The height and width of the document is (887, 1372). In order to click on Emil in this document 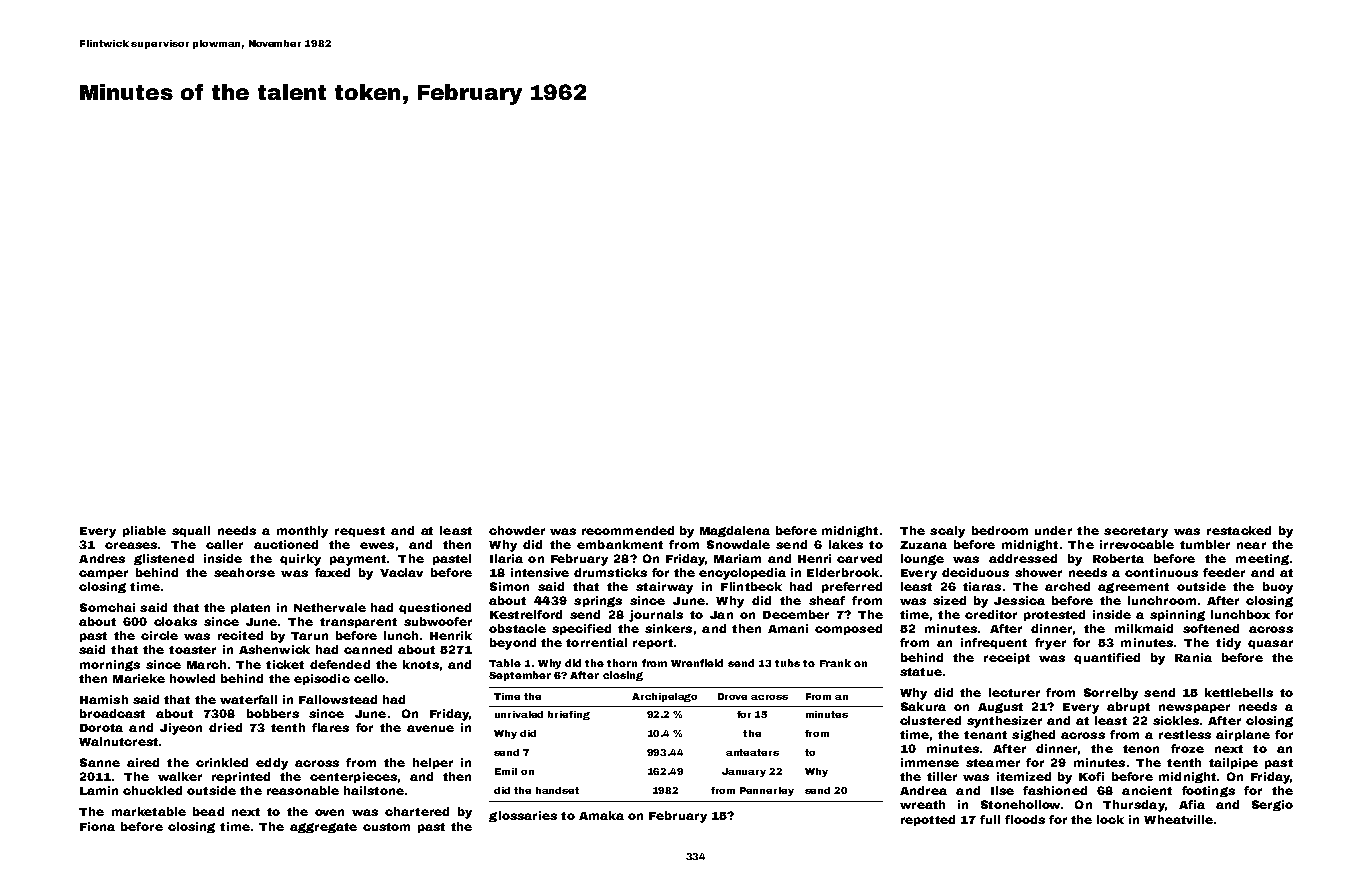, I will do `click(506, 771)`.
